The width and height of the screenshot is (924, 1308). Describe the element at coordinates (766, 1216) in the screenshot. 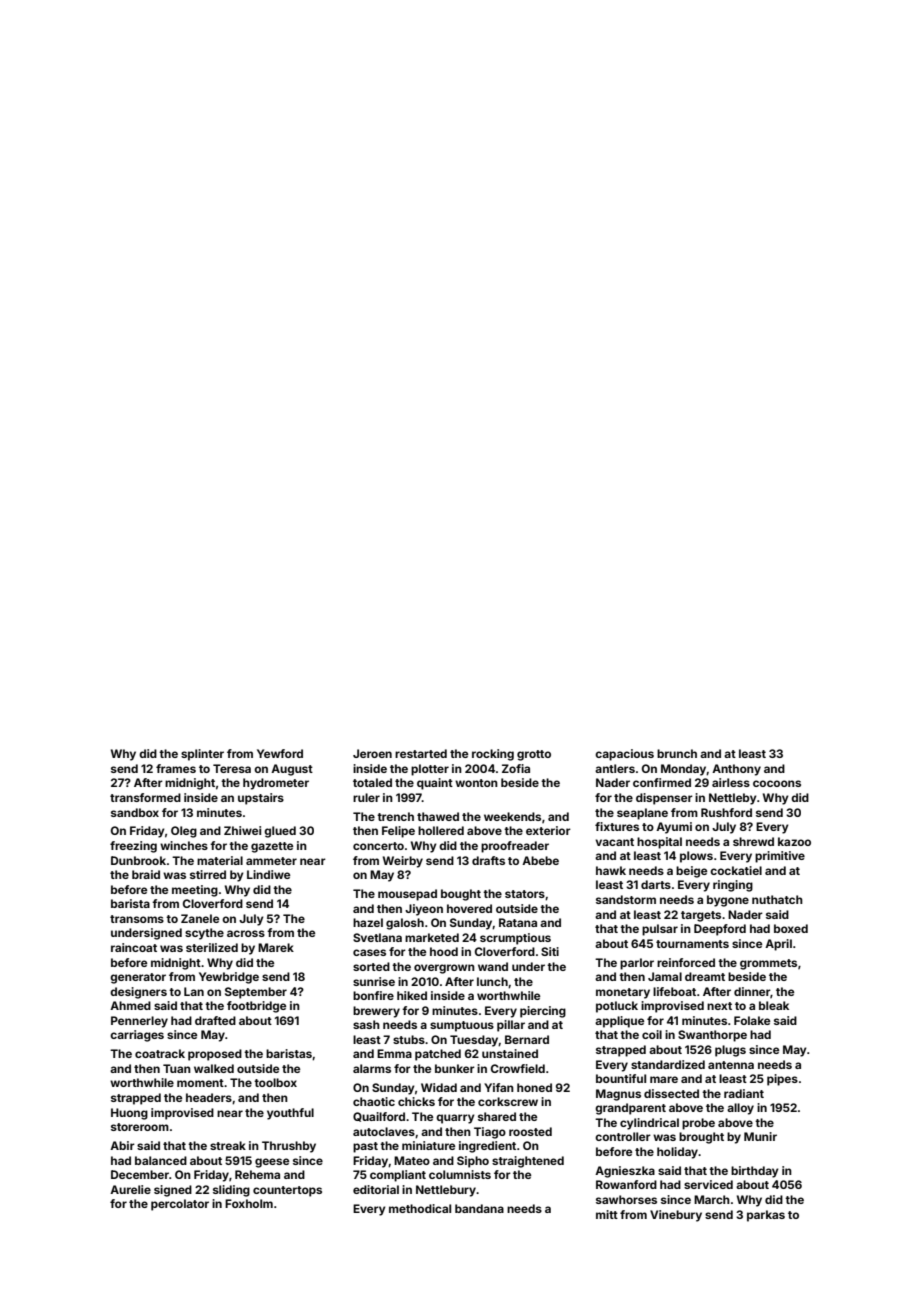

I see `parkas` at that location.
